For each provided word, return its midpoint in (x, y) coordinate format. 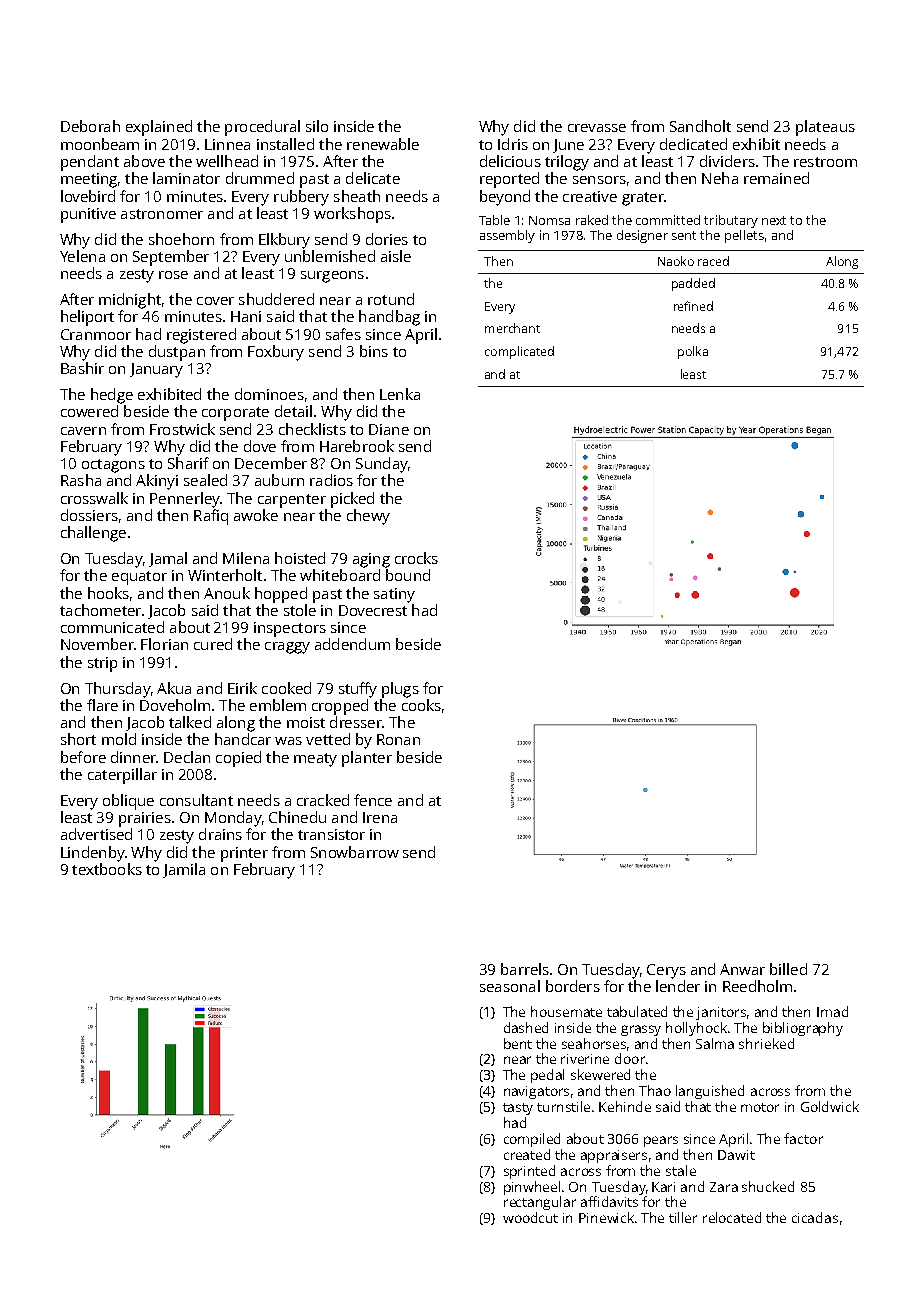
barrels (525, 969)
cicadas (815, 1217)
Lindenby (92, 854)
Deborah (90, 126)
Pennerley (185, 500)
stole (300, 610)
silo (317, 126)
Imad (832, 1011)
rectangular (540, 1203)
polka (693, 352)
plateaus (825, 128)
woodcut (530, 1217)
